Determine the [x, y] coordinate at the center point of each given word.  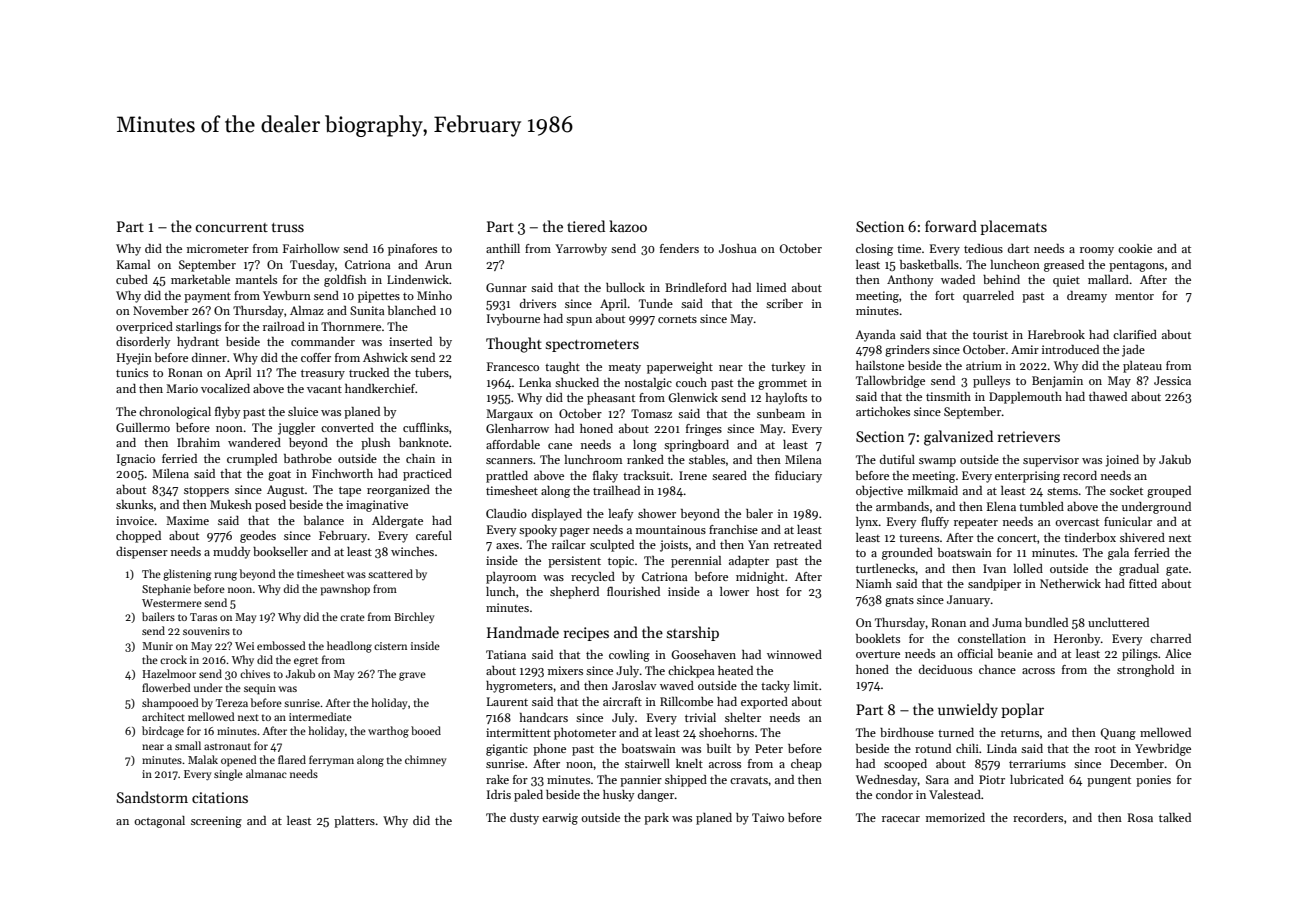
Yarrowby [581, 250]
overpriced [144, 328]
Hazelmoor [169, 673]
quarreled [988, 297]
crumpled [252, 460]
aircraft [622, 701]
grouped [1169, 492]
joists [674, 546]
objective [879, 492]
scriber [784, 303]
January [968, 601]
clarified [1135, 334]
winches [412, 551]
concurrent [231, 227]
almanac [266, 773]
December [1137, 763]
